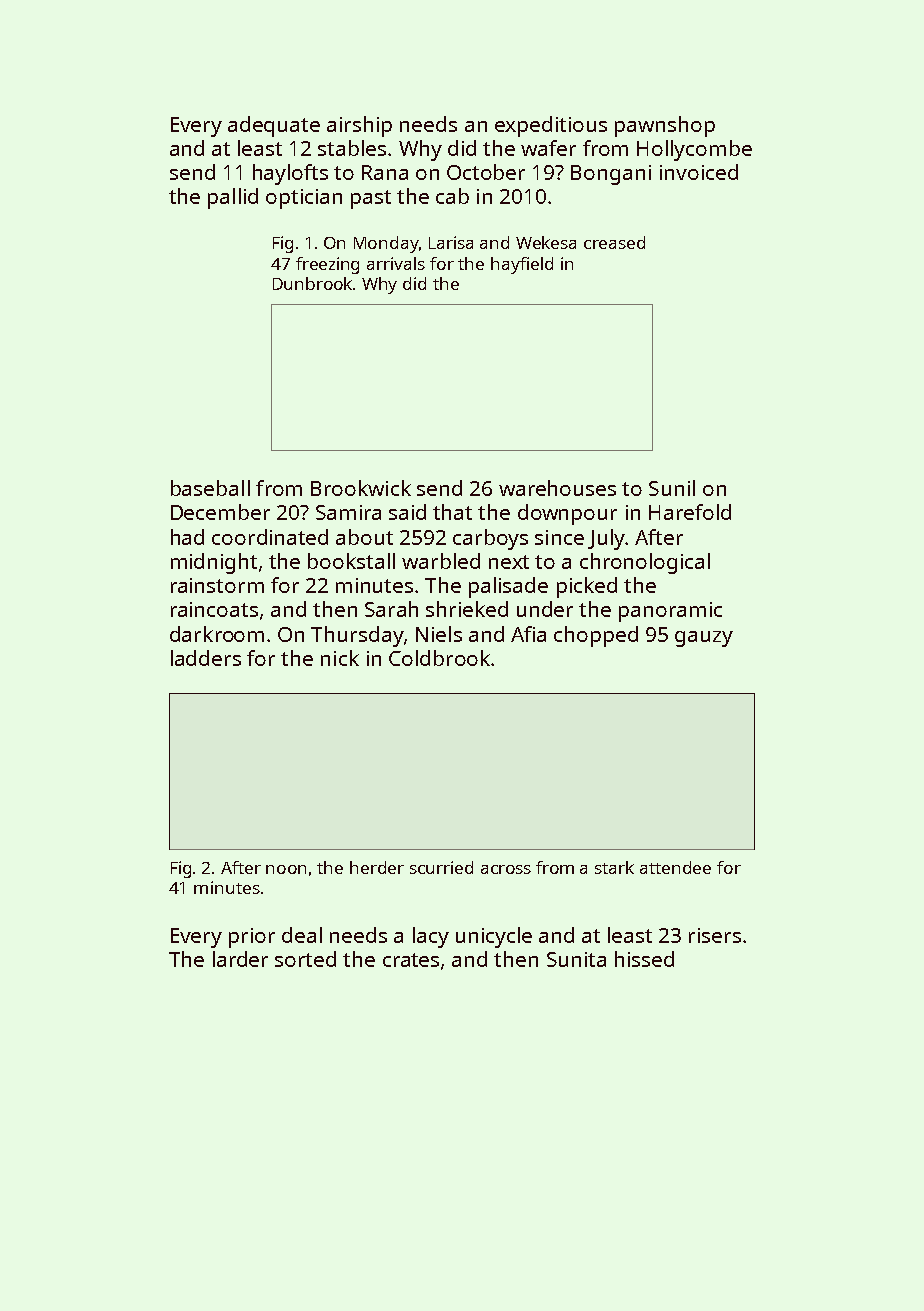 This document has height=1311, width=924. Describe the element at coordinates (452, 512) in the document. I see `that` at that location.
